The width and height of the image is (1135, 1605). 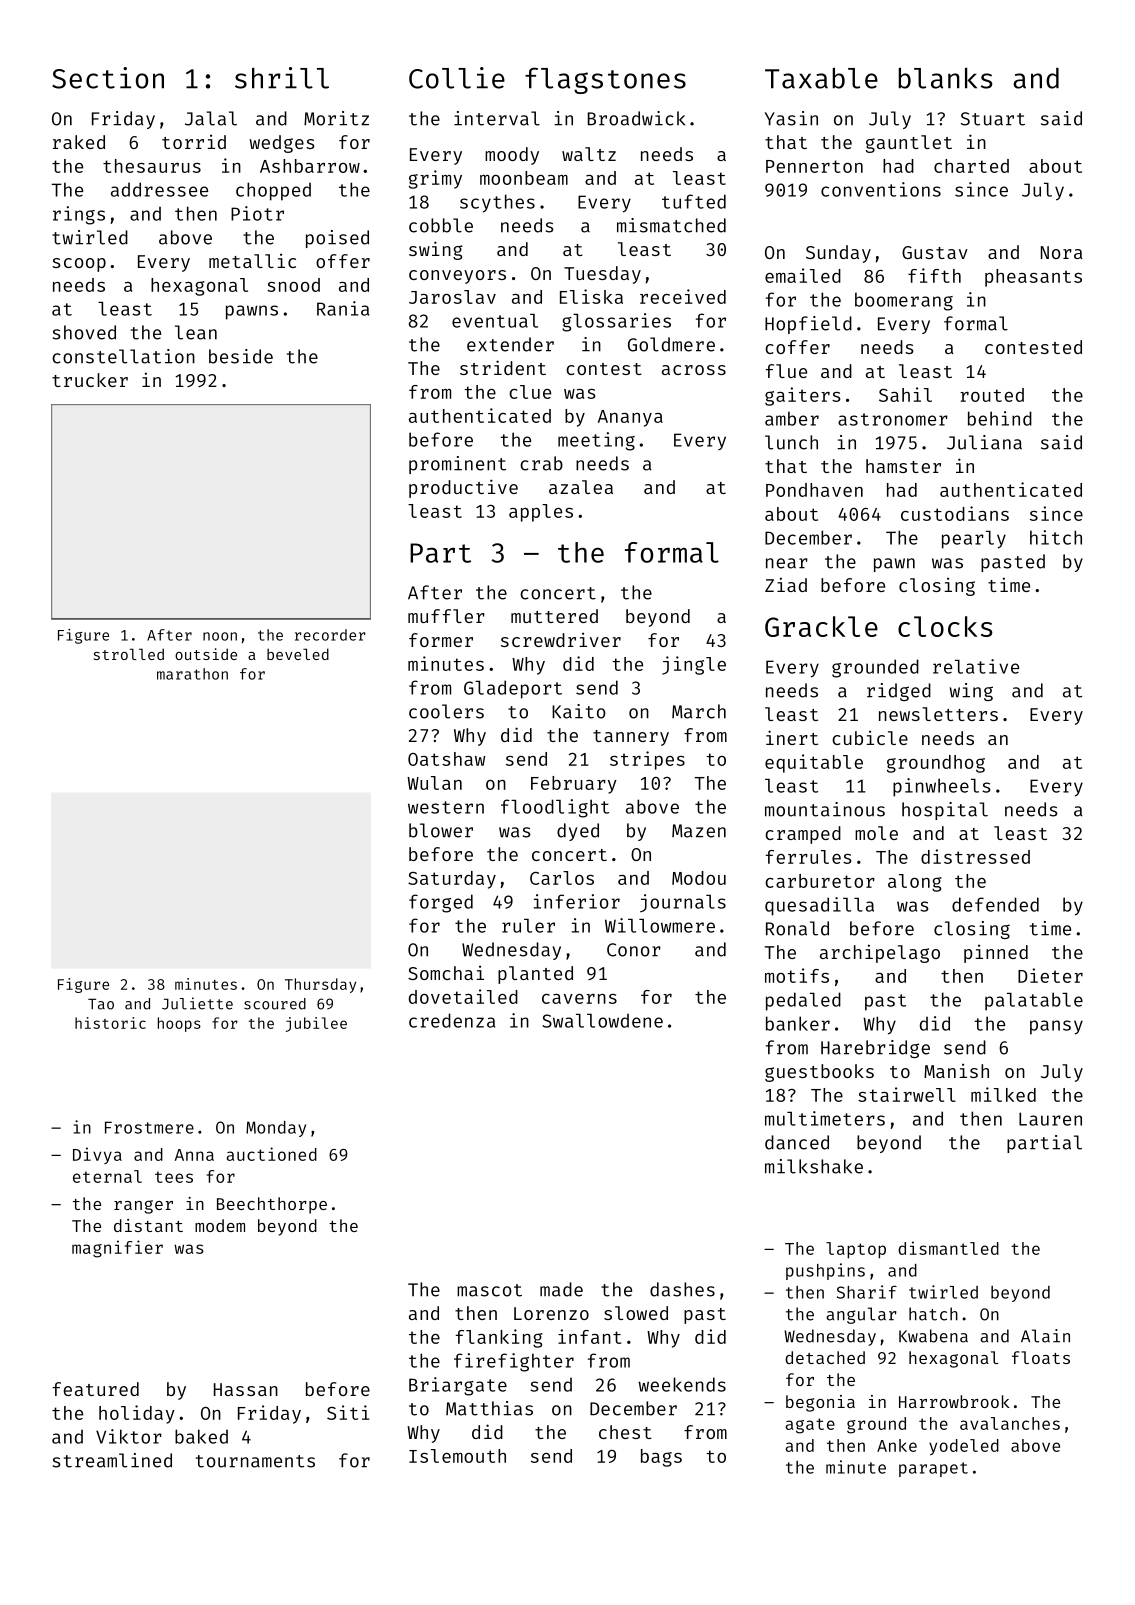 I want to click on lean, so click(x=196, y=332).
